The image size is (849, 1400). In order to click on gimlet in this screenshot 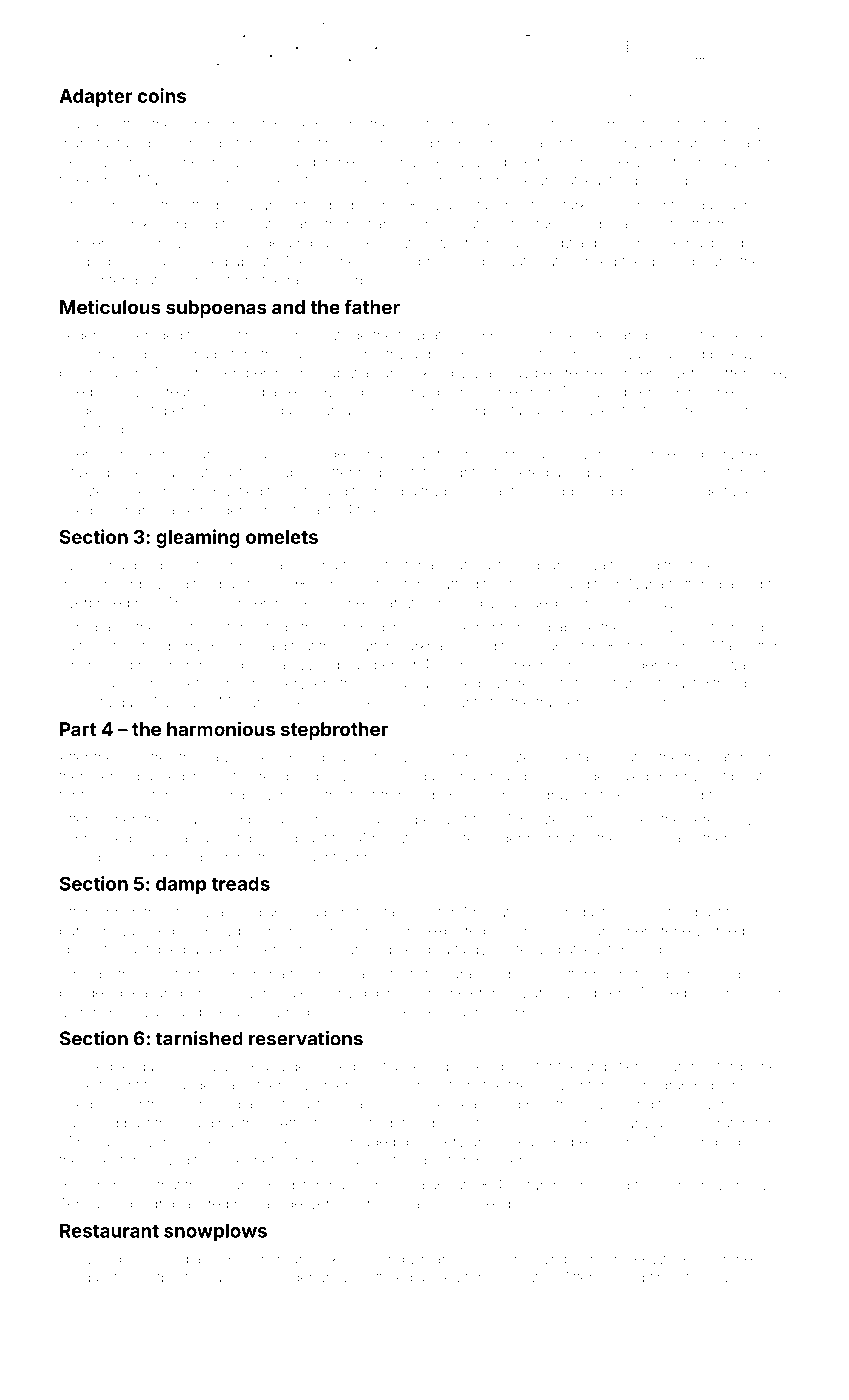, I will do `click(501, 393)`.
